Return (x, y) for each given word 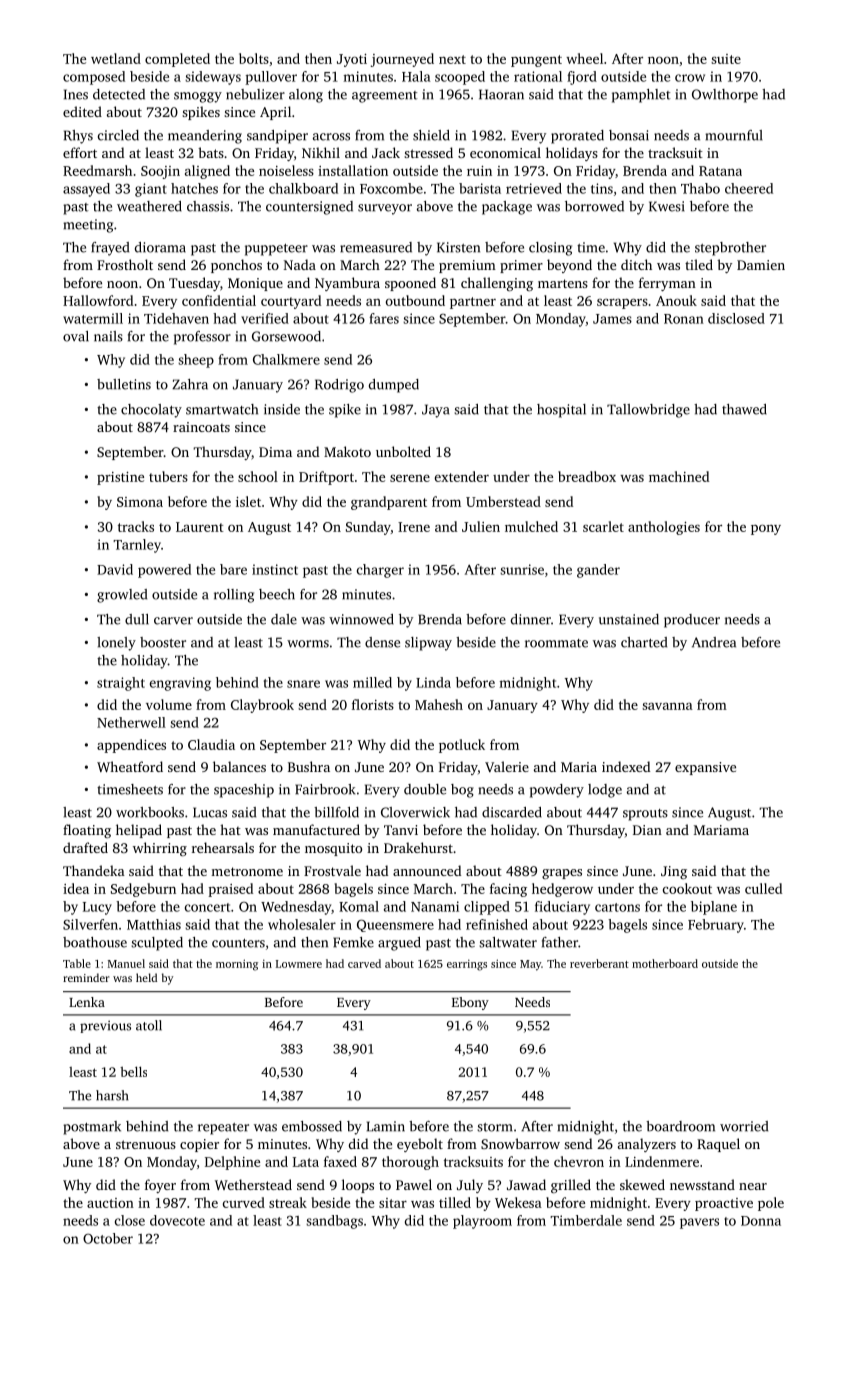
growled (122, 596)
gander (598, 571)
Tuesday (194, 284)
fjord (582, 78)
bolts (254, 58)
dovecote (177, 1220)
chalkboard (303, 188)
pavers (699, 1223)
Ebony (470, 1003)
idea (76, 888)
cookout (687, 888)
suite (726, 59)
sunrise (522, 569)
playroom (482, 1222)
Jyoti (352, 60)
